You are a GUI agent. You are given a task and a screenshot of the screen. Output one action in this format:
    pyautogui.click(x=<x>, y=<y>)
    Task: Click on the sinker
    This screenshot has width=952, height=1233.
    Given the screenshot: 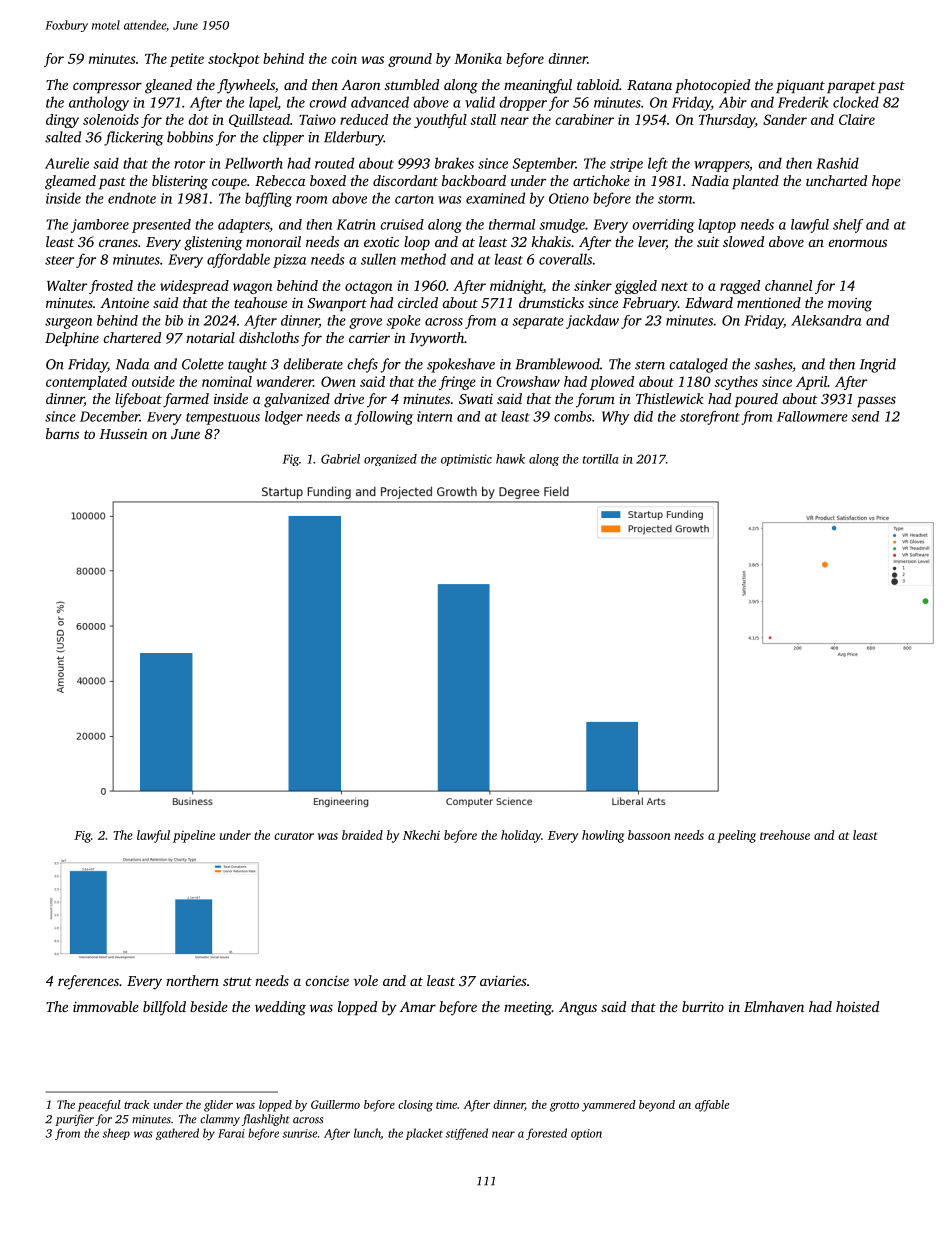 What is the action you would take?
    pyautogui.click(x=593, y=285)
